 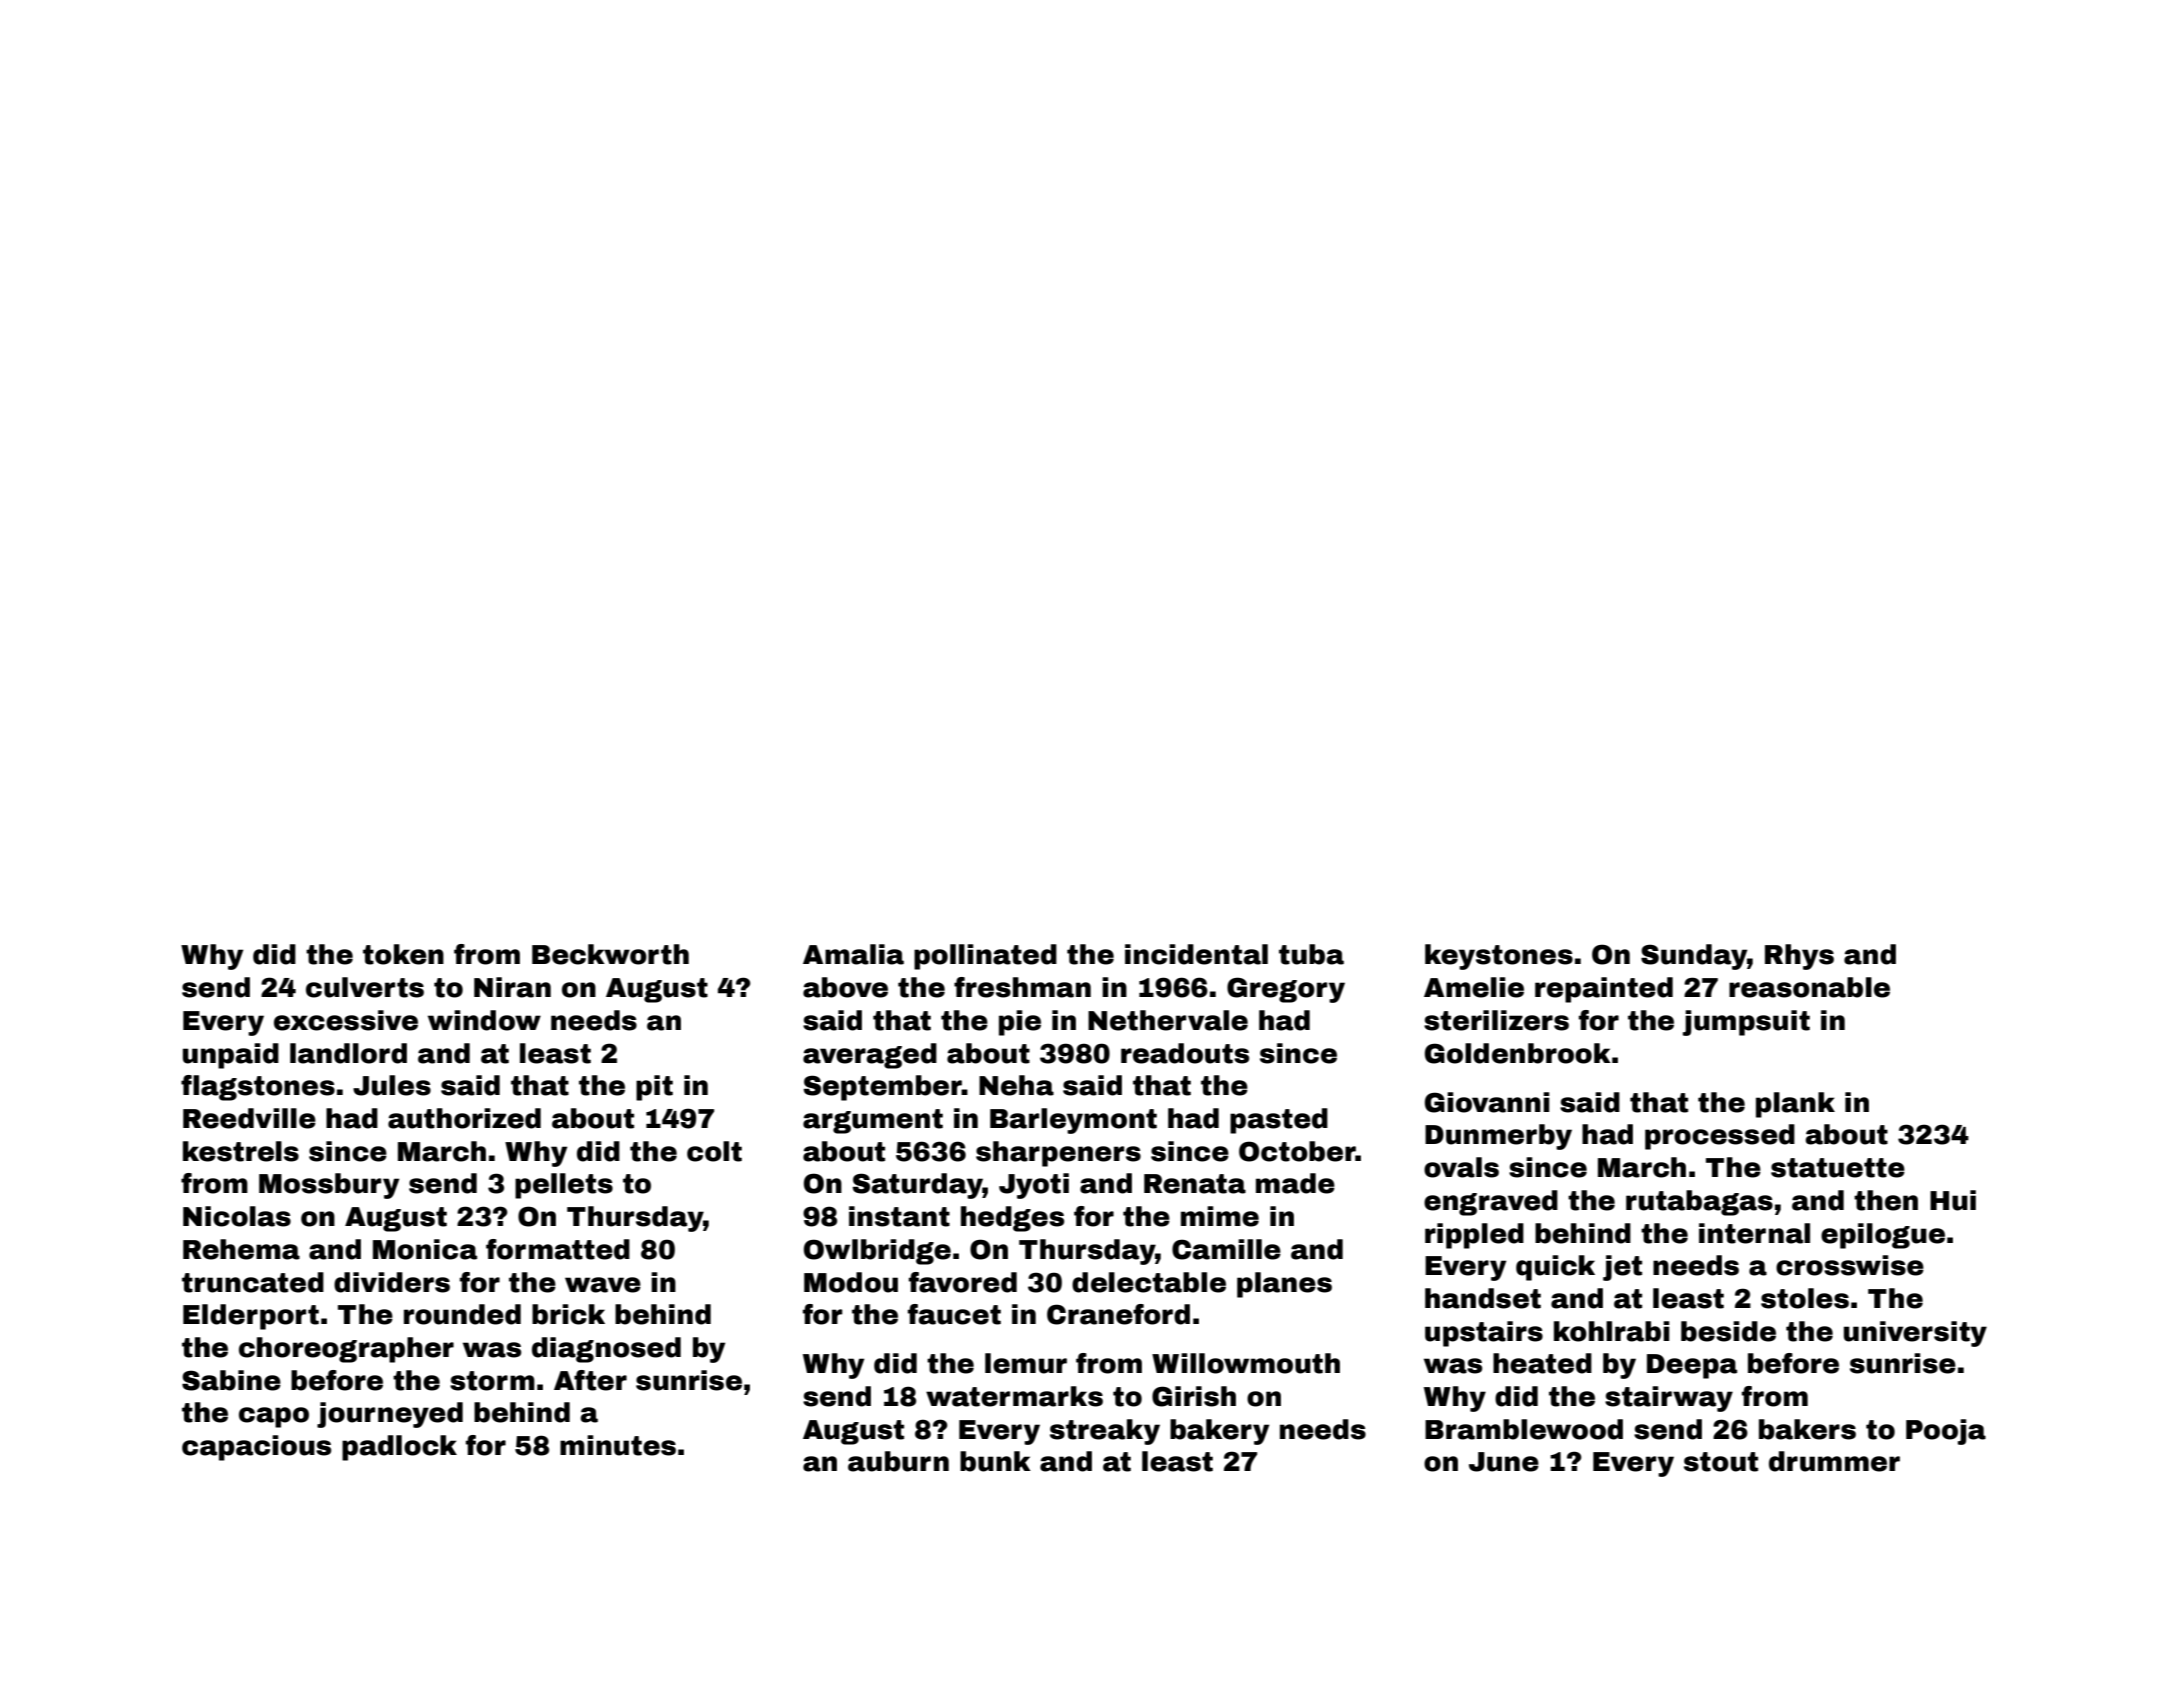 I want to click on Craneford, so click(x=1118, y=1314).
